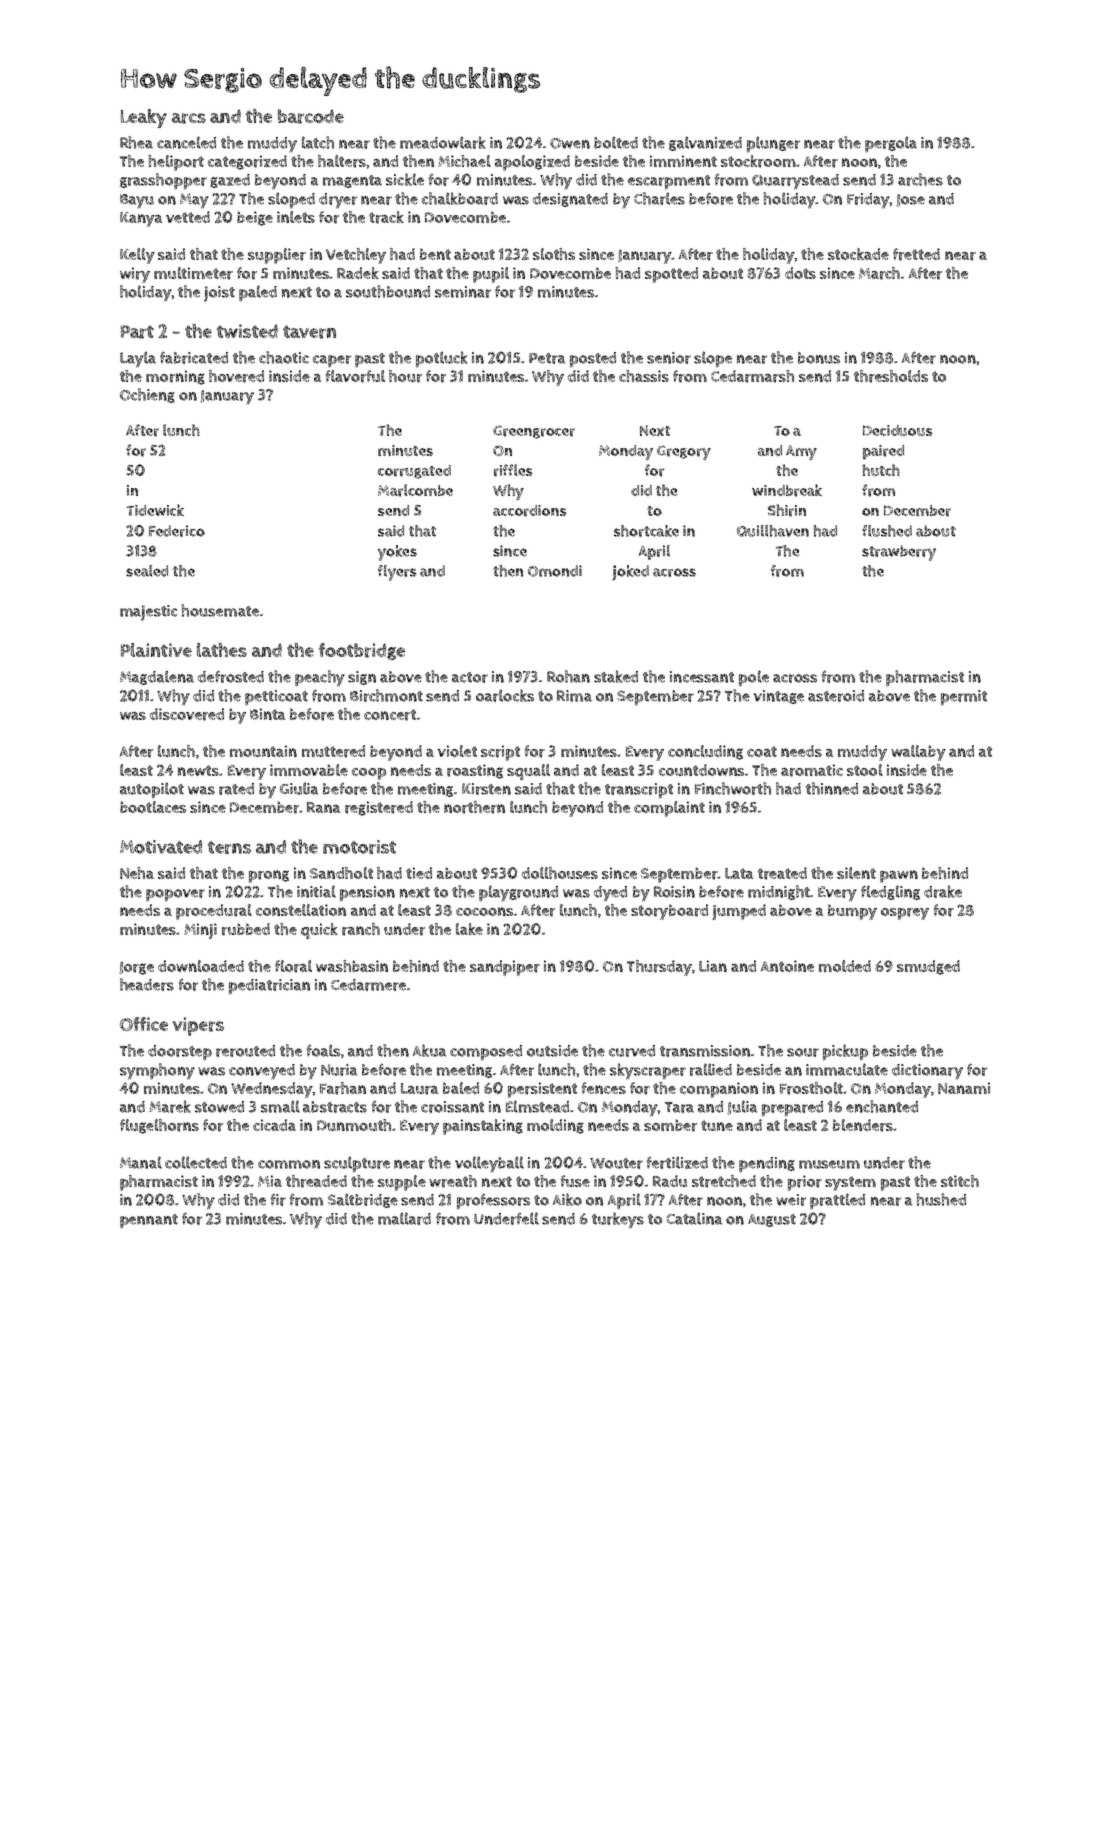  What do you see at coordinates (460, 198) in the screenshot?
I see `chalkboard` at bounding box center [460, 198].
